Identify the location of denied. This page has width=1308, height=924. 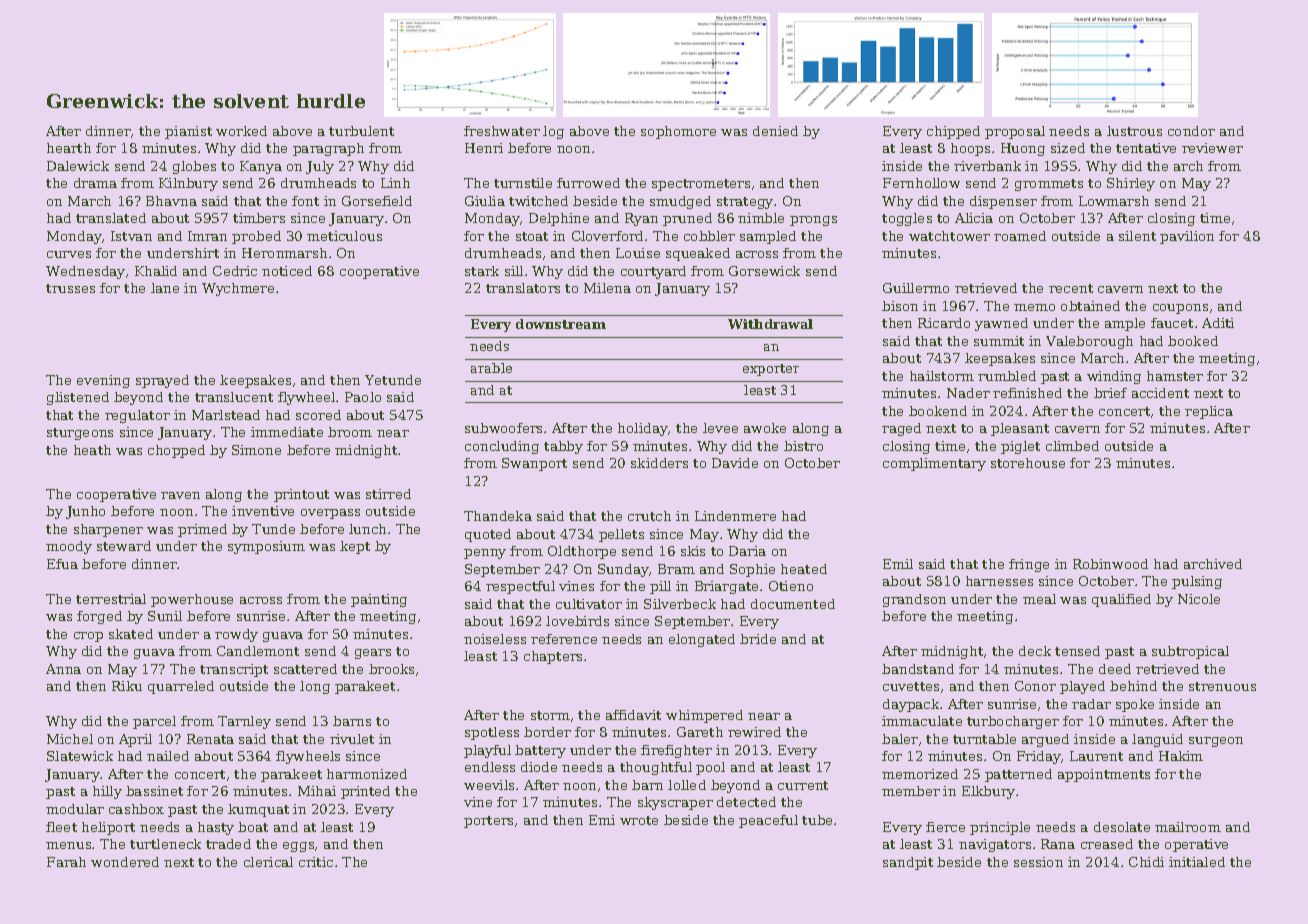
(775, 131).
